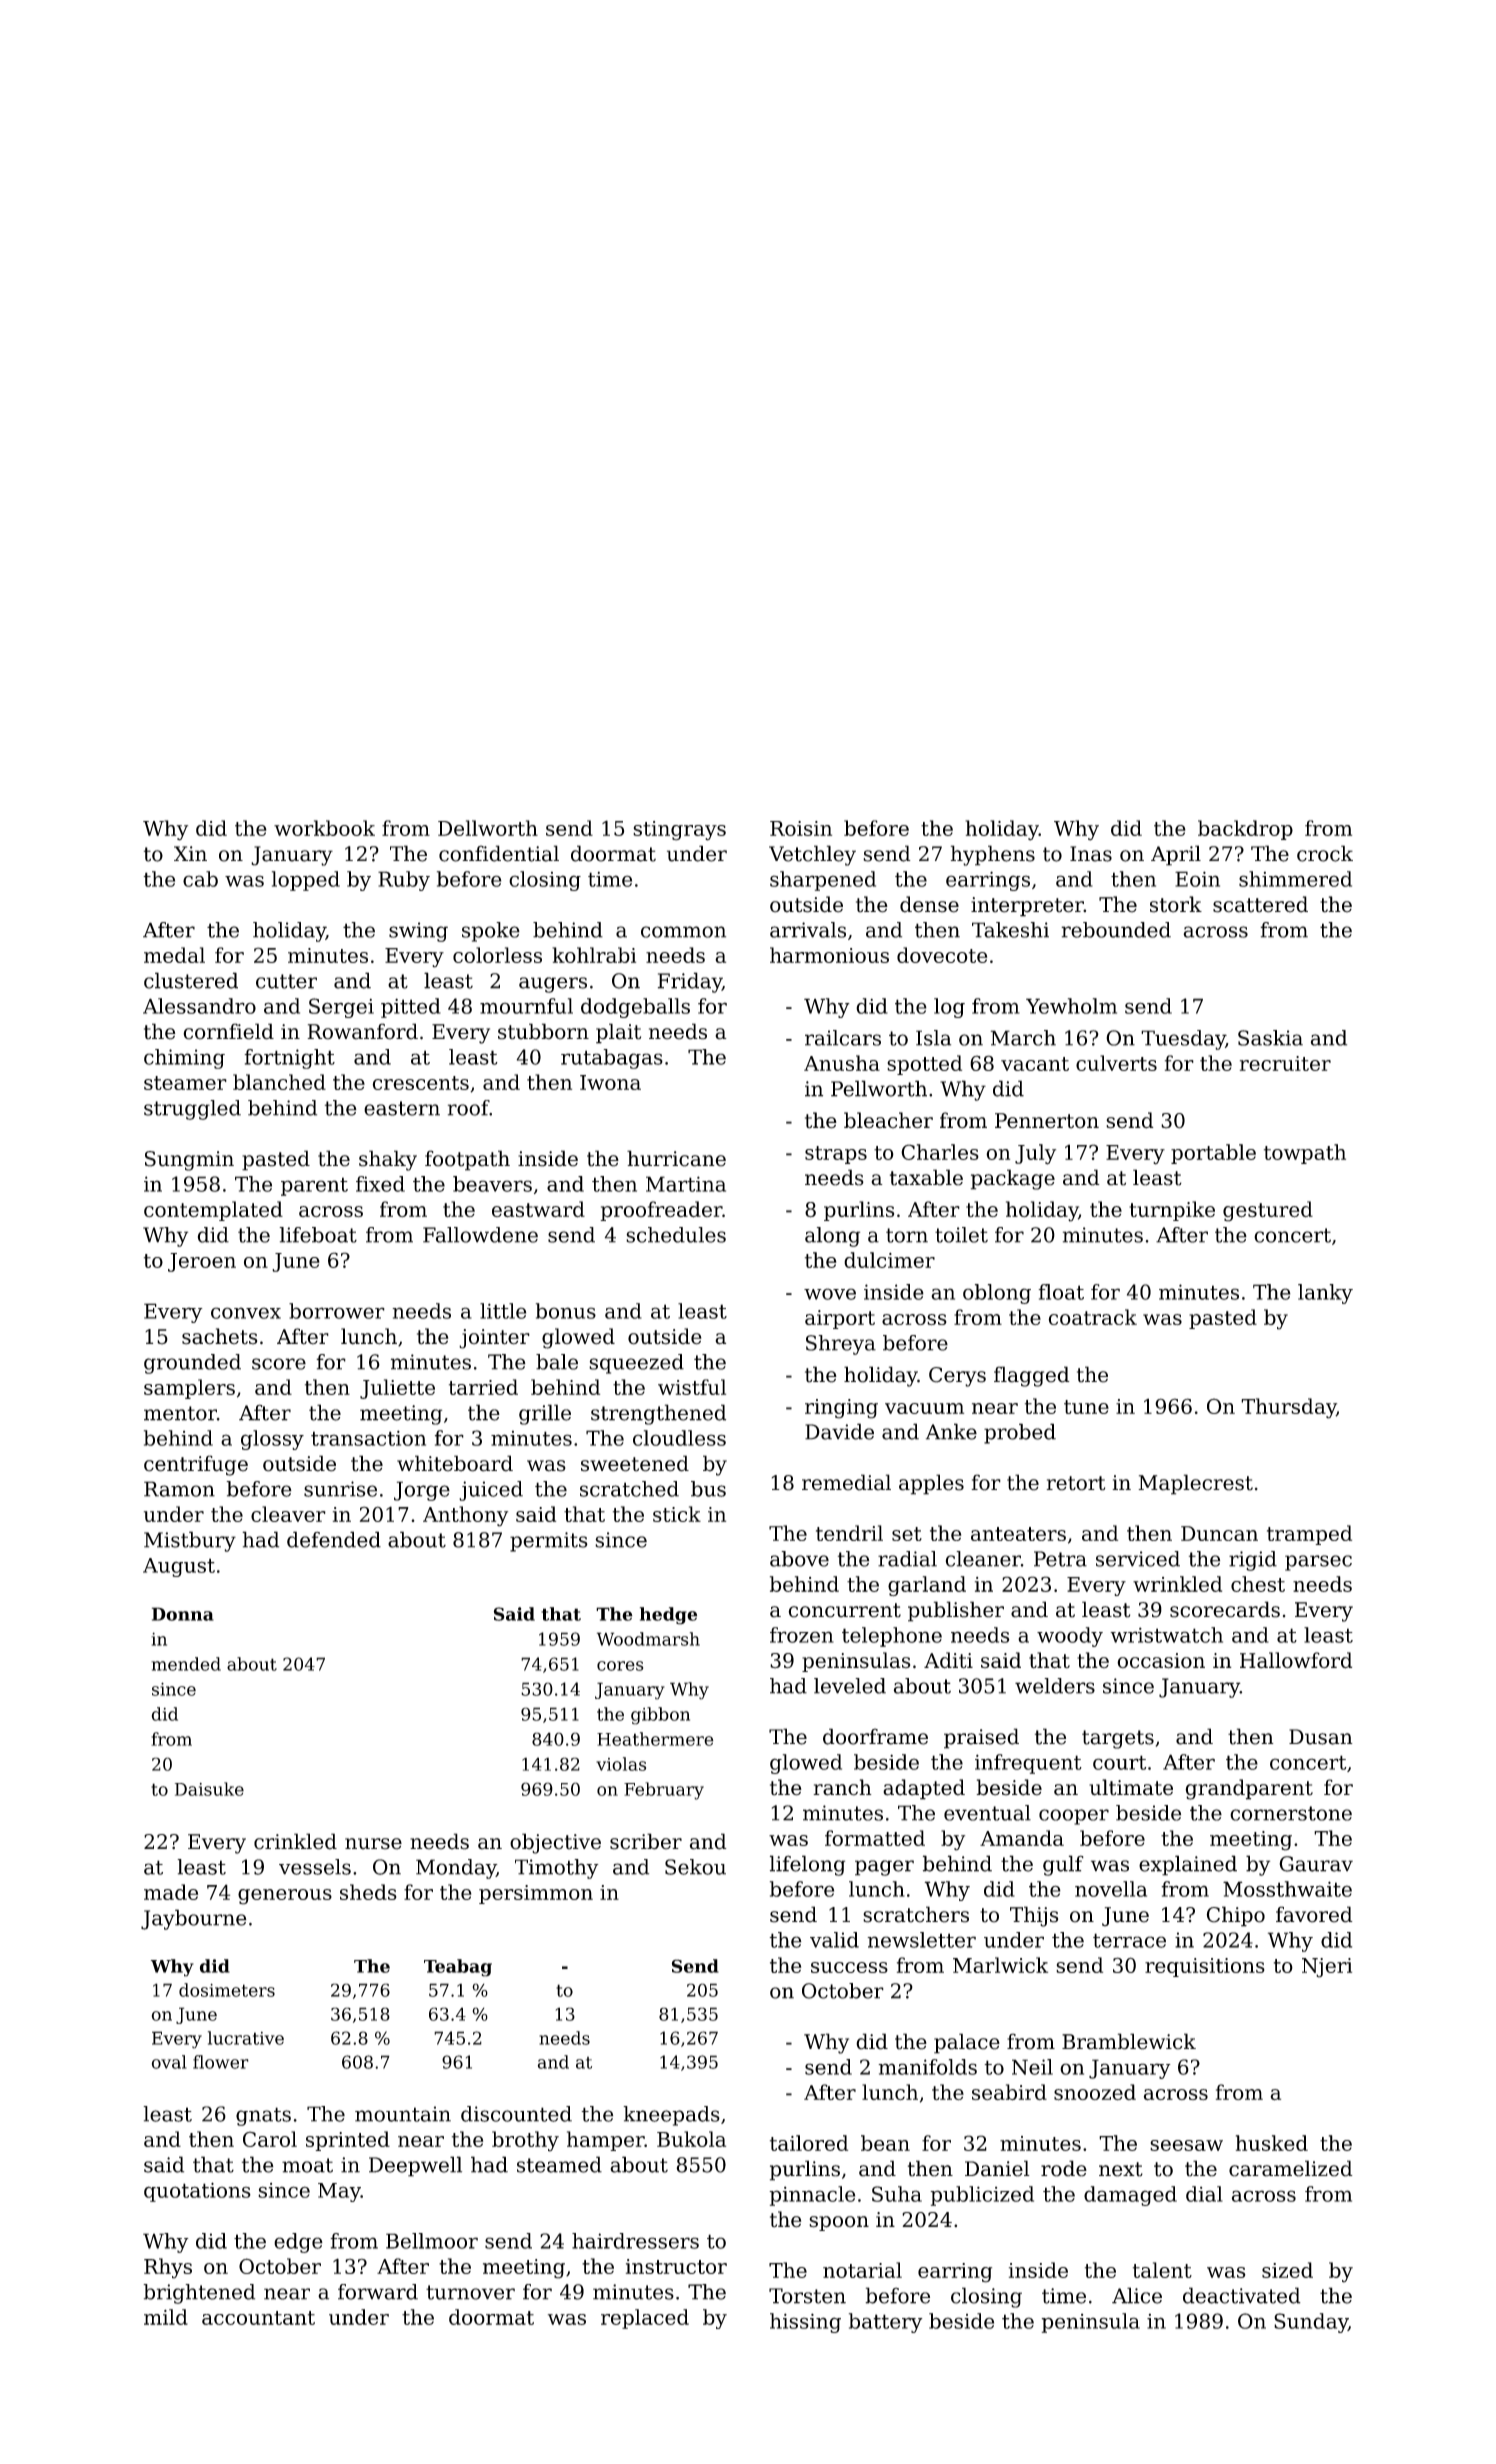 This screenshot has width=1496, height=2464. Describe the element at coordinates (186, 1664) in the screenshot. I see `mended` at that location.
